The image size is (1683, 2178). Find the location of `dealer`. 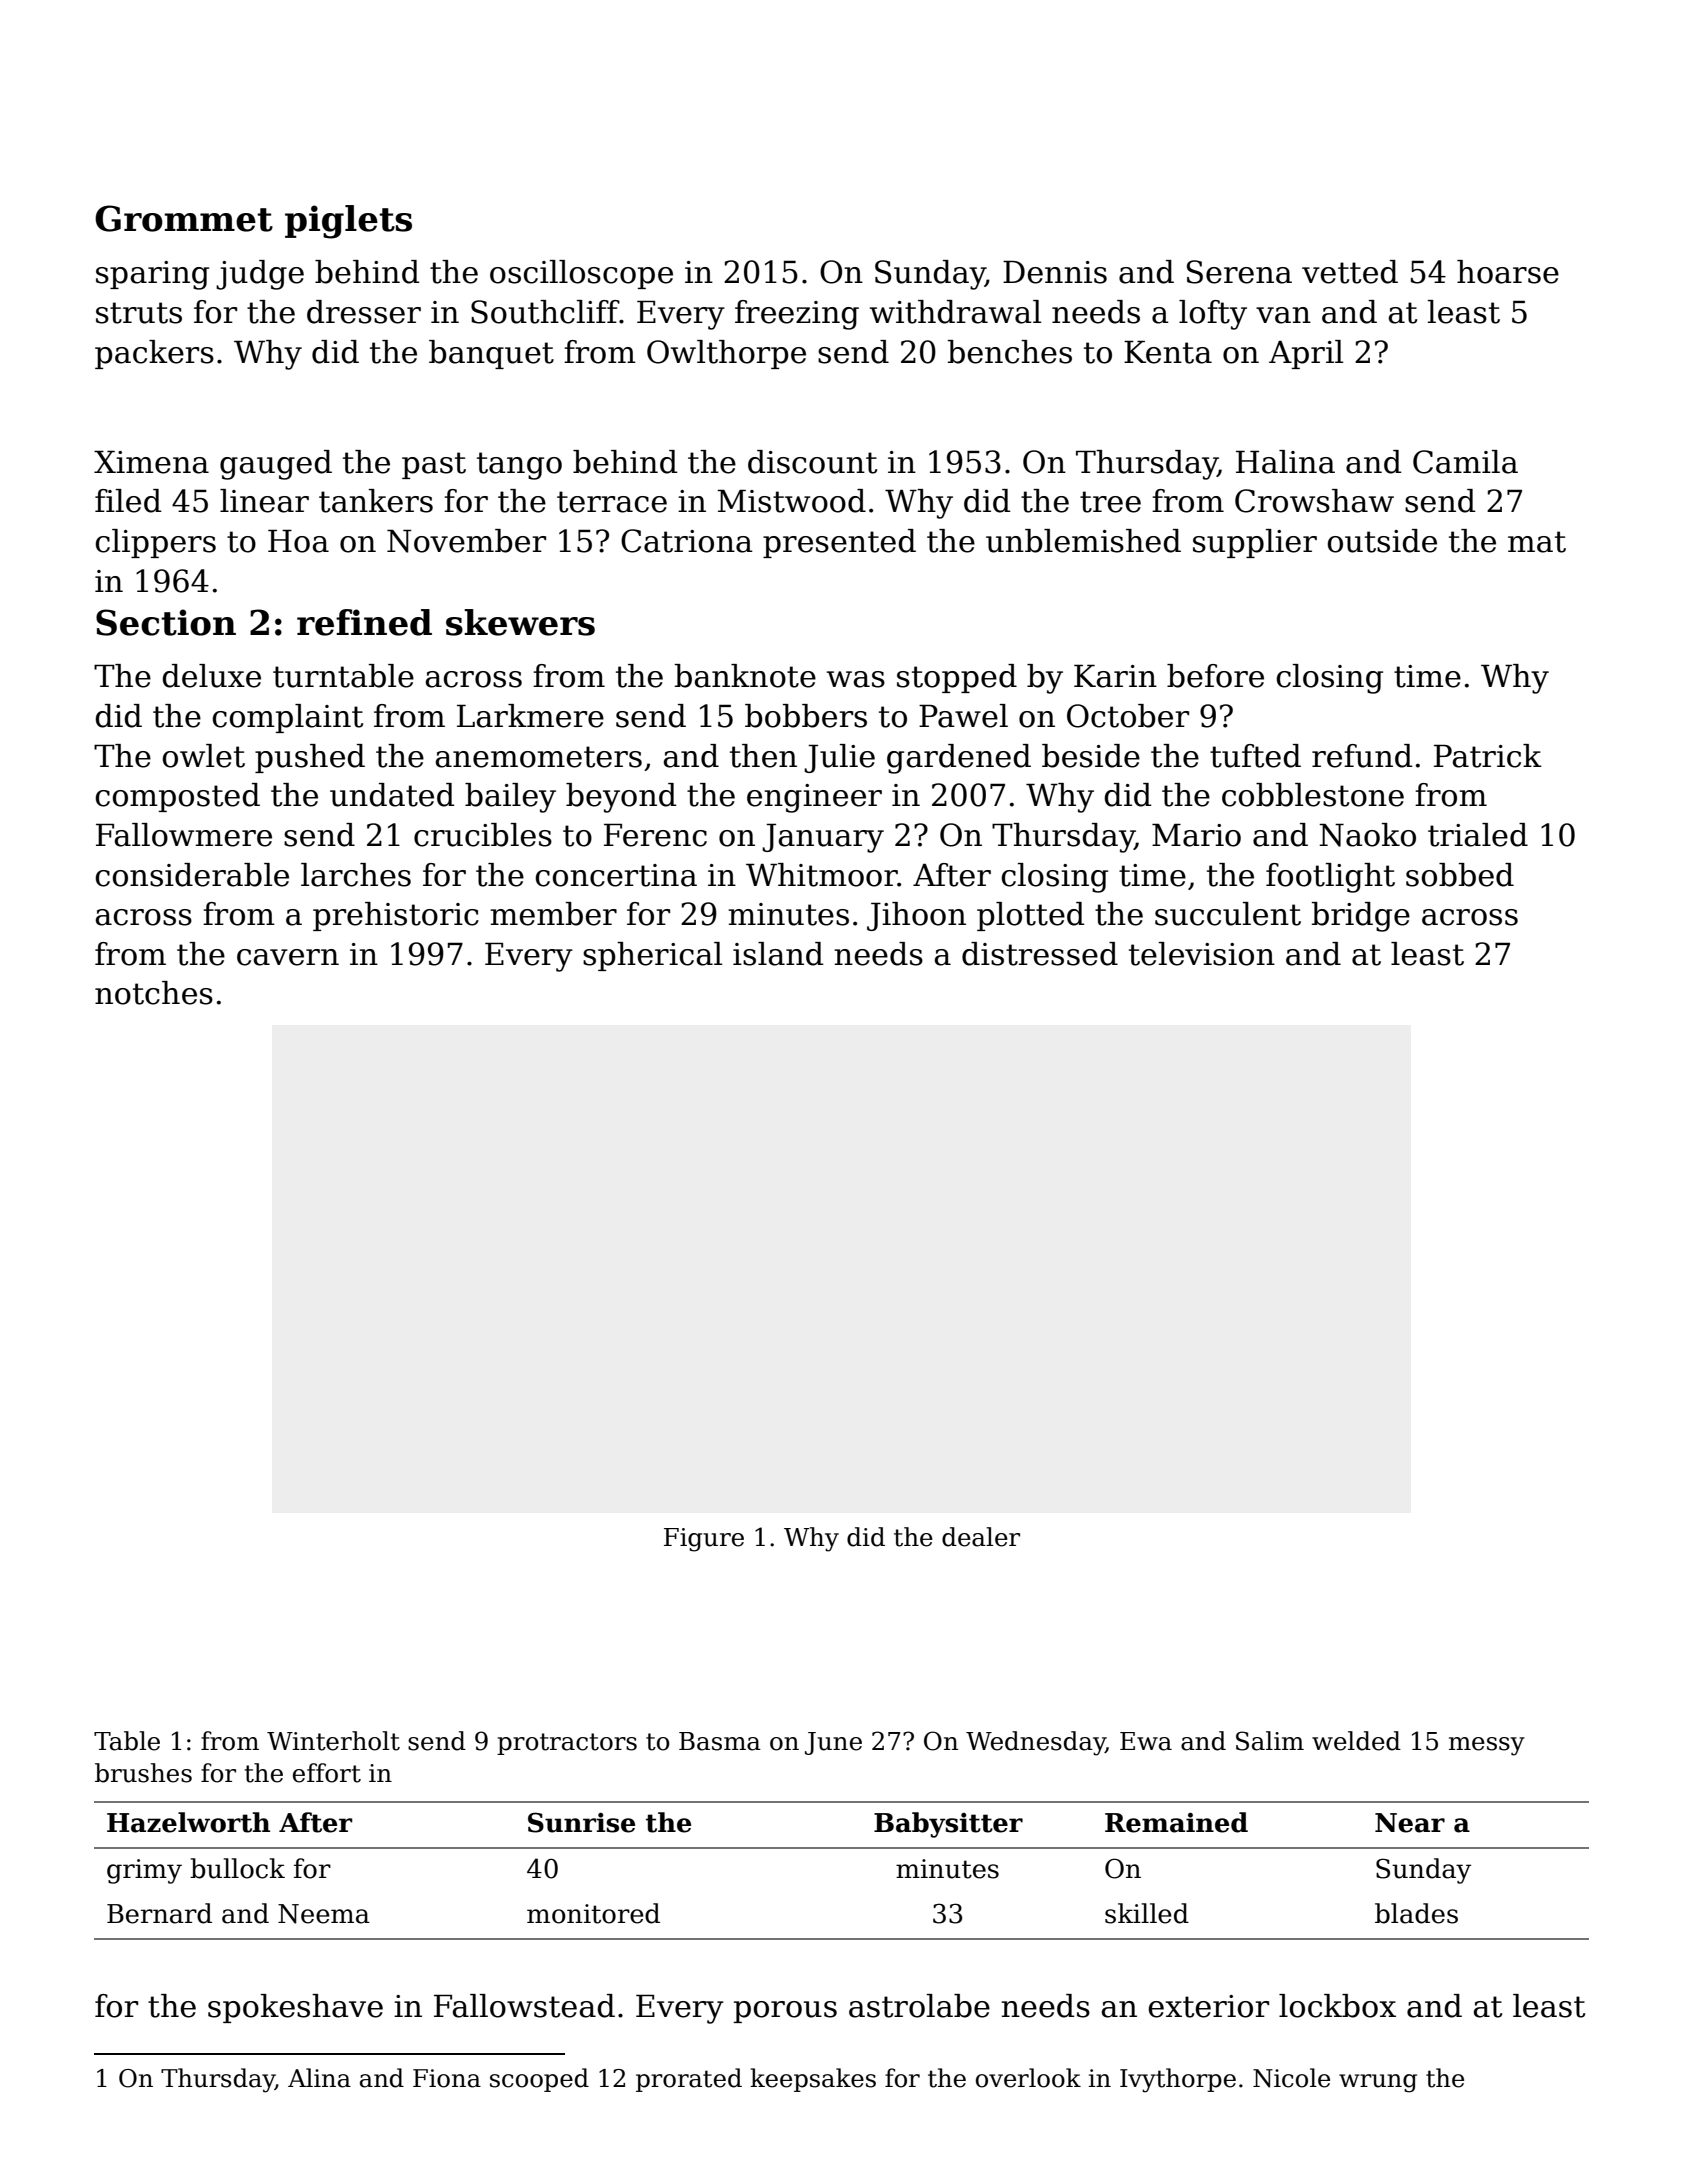

dealer is located at coordinates (981, 1537).
